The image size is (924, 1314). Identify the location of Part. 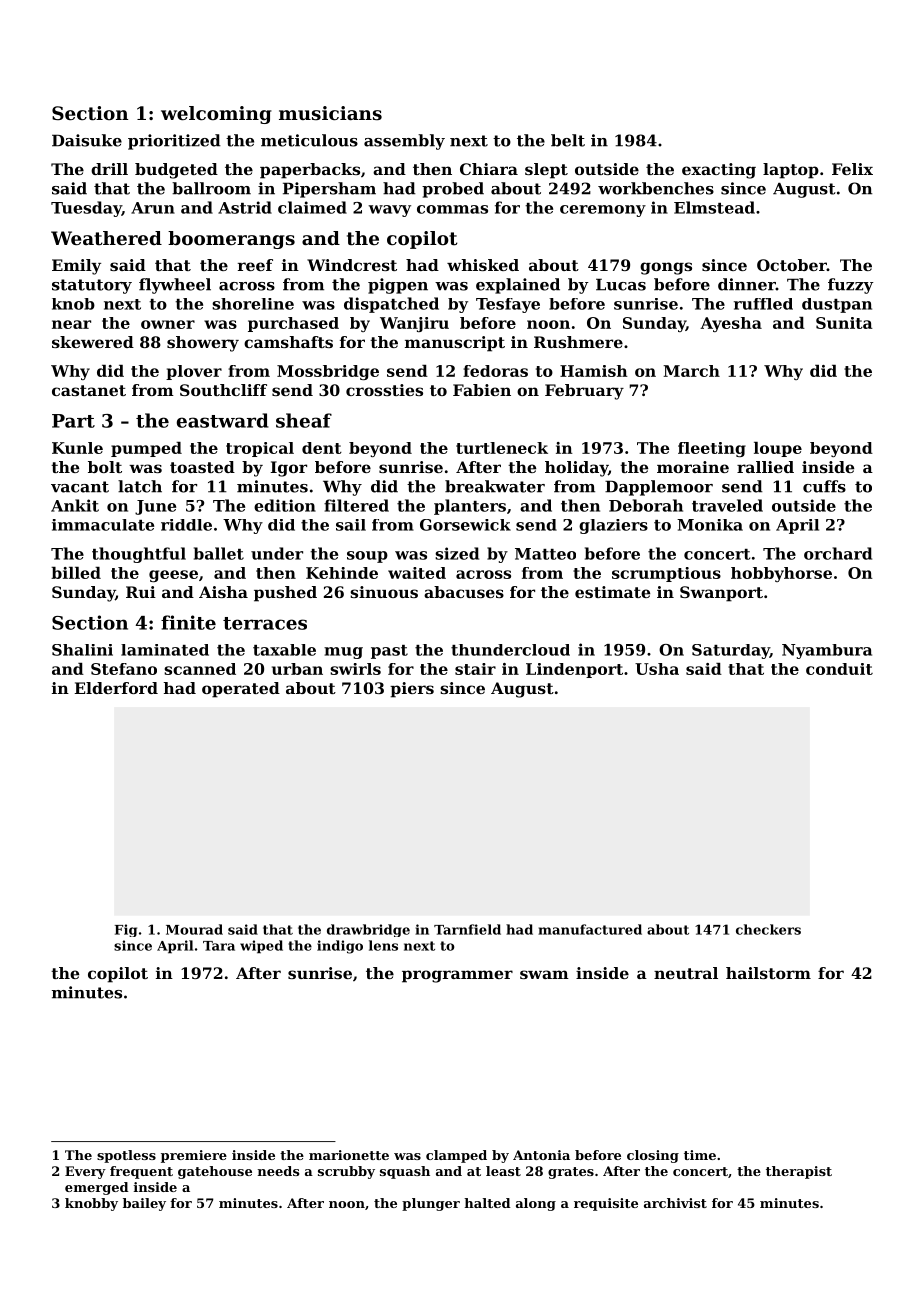
(73, 421).
